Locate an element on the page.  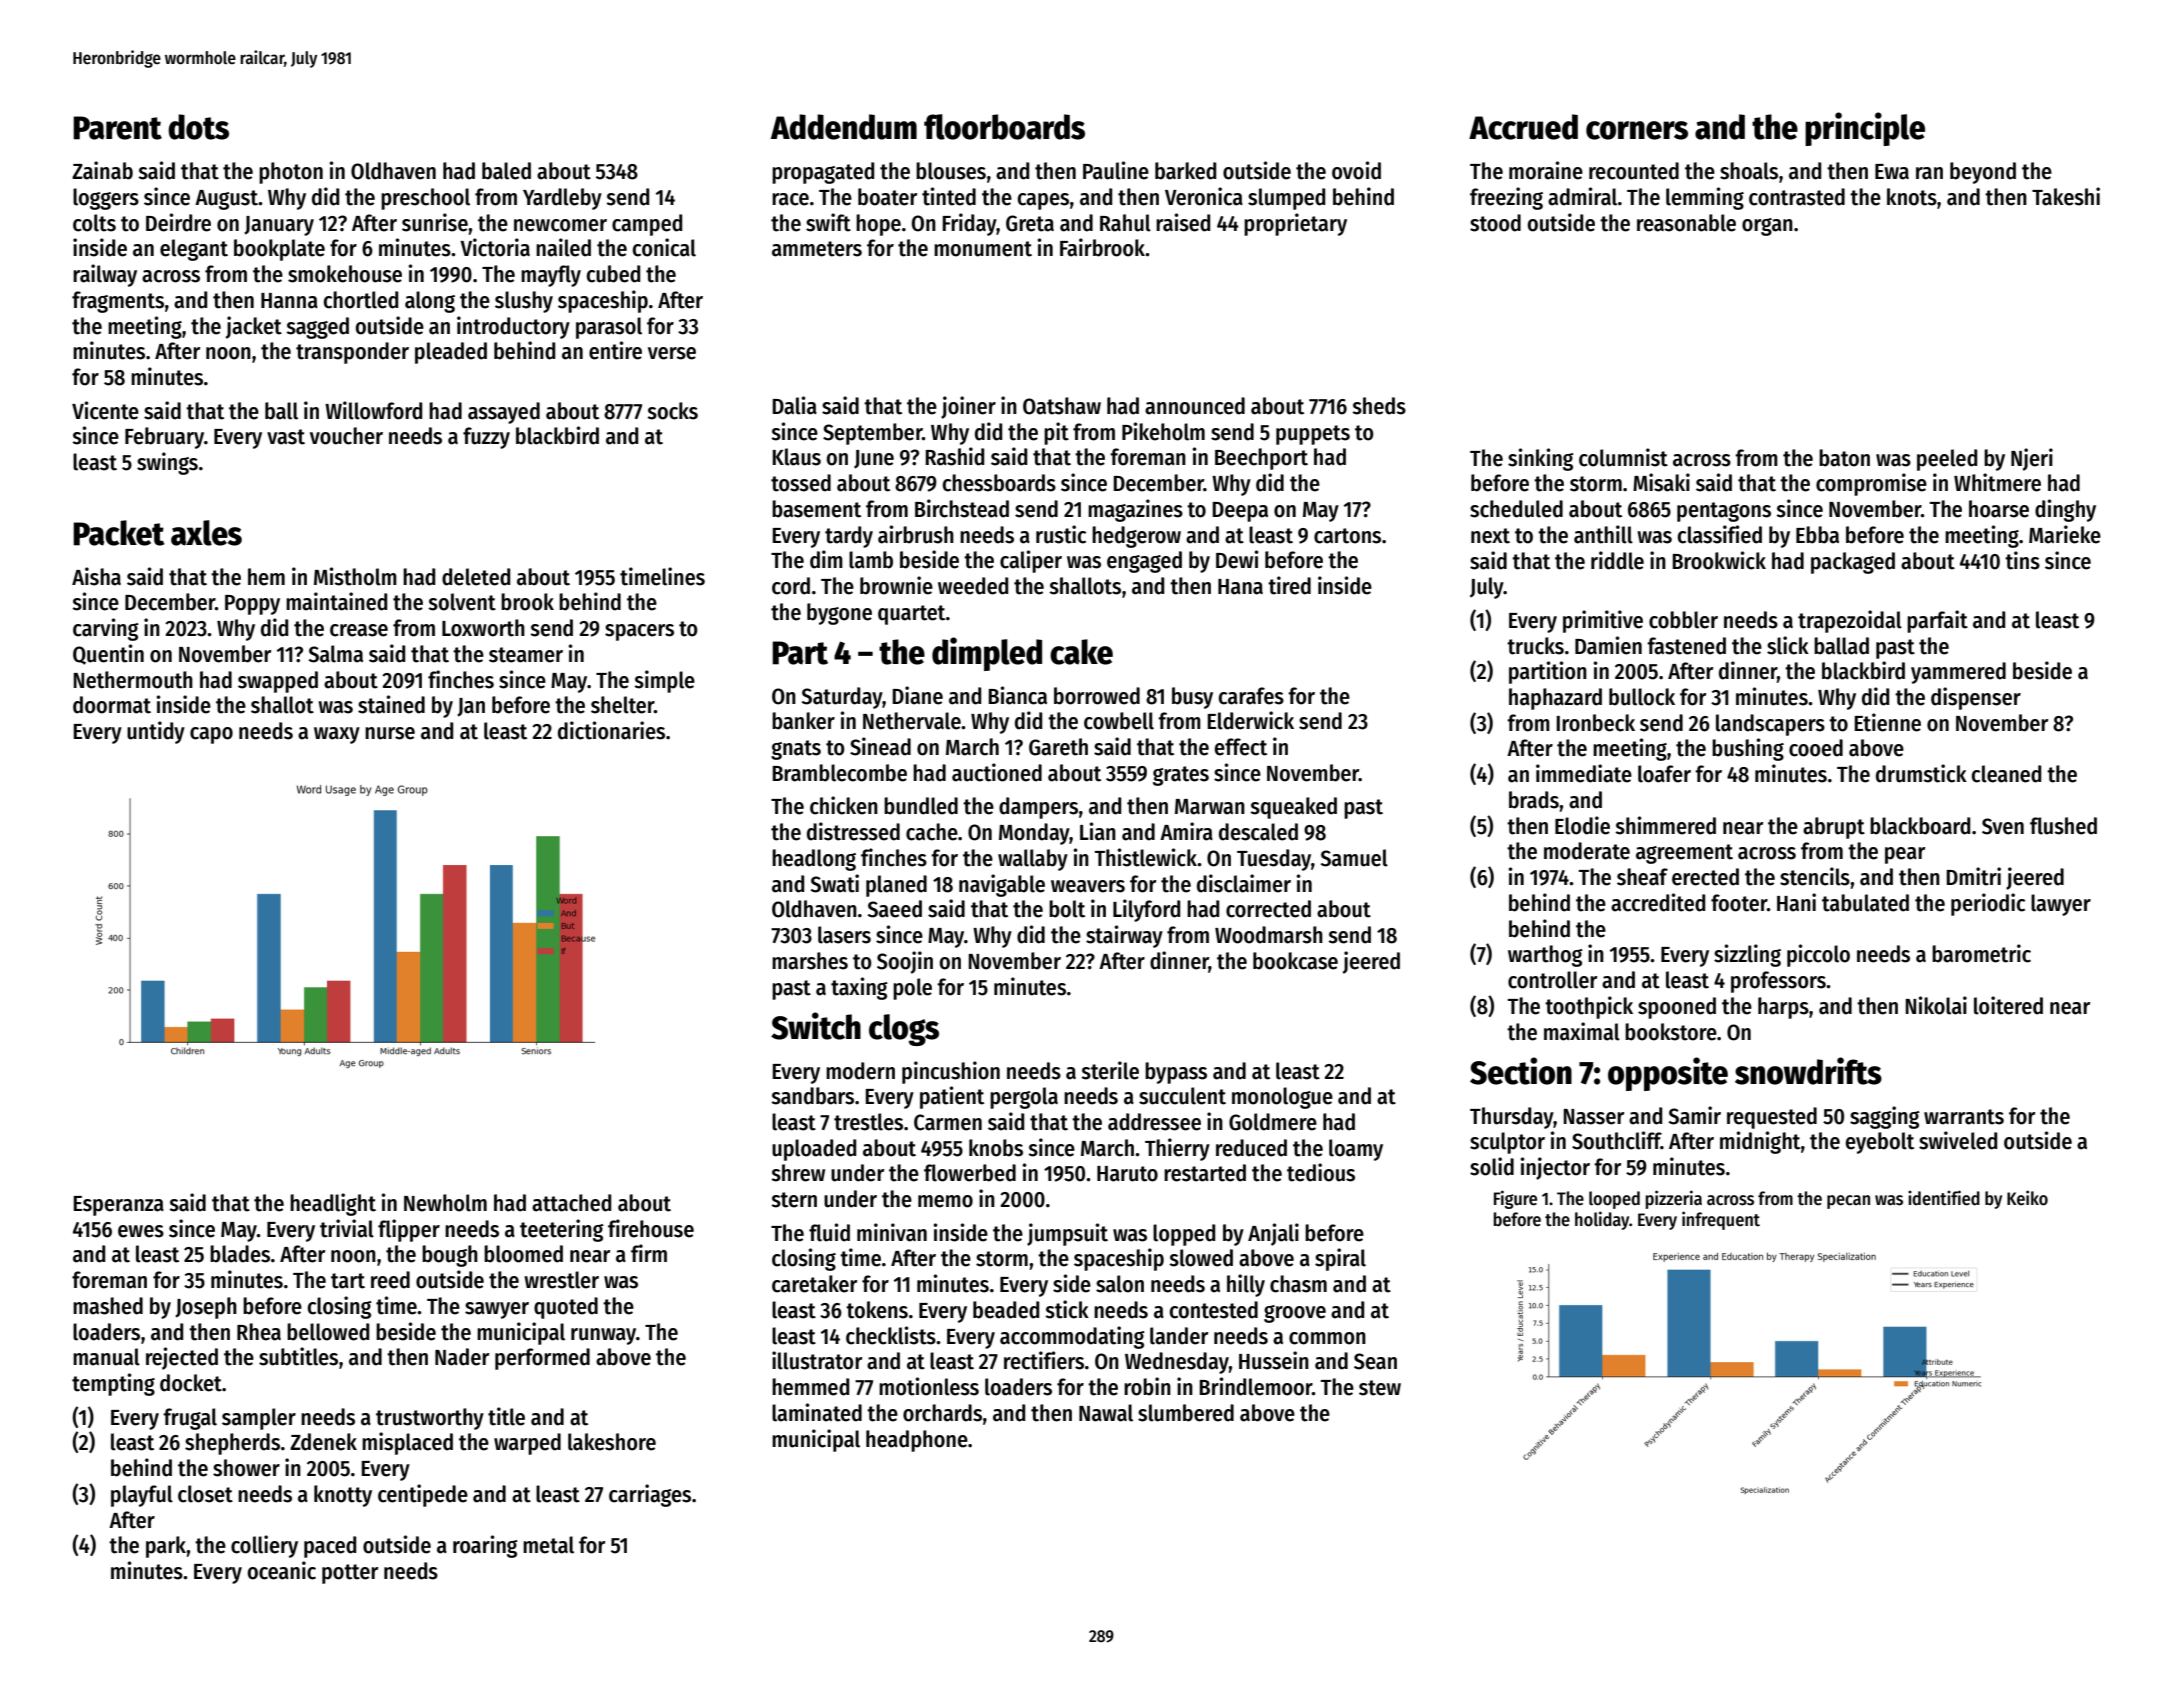
capo is located at coordinates (211, 735).
